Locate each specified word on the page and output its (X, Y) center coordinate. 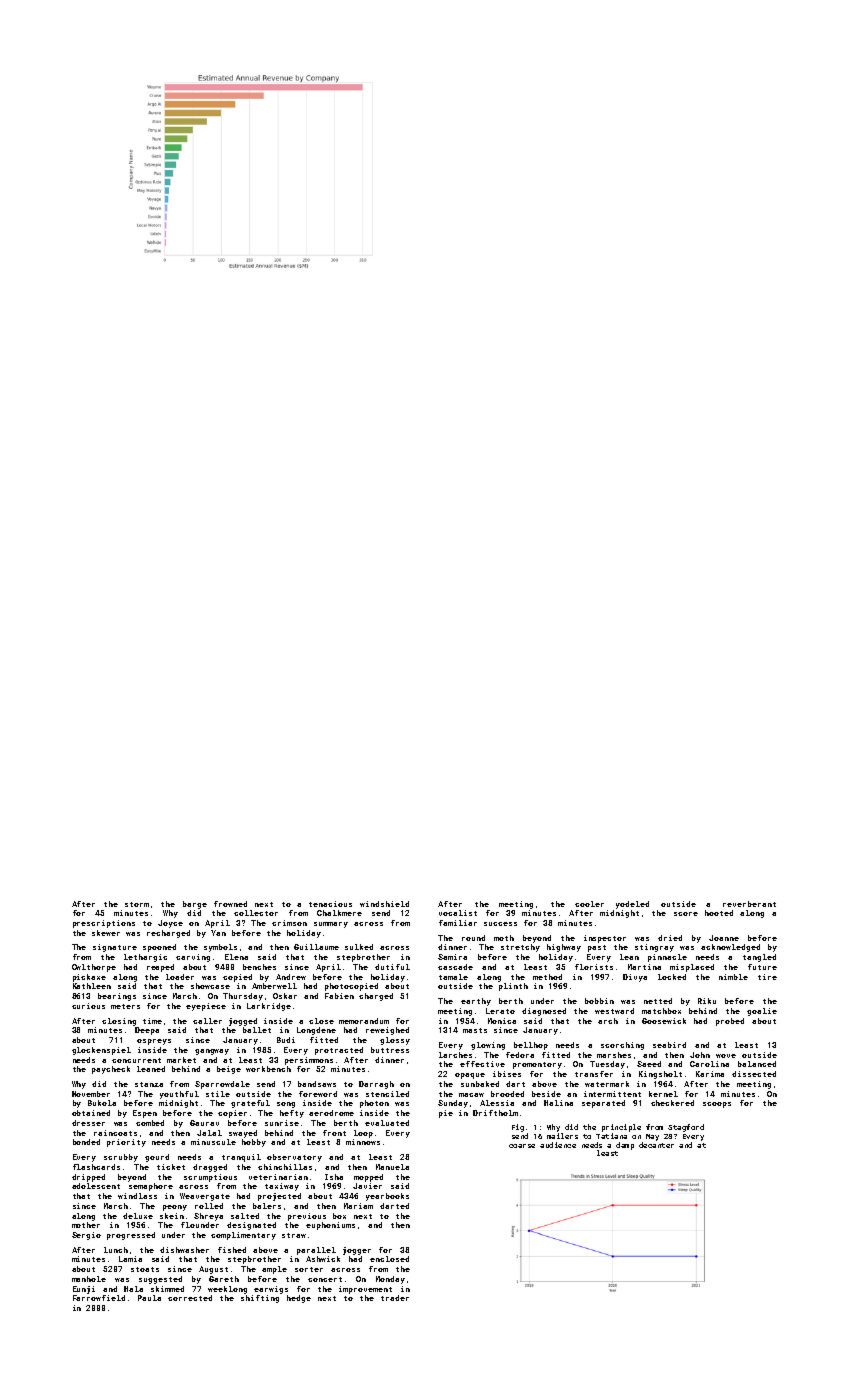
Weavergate (205, 1197)
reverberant (749, 904)
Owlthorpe (94, 968)
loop (363, 1134)
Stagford (686, 1128)
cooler (589, 904)
